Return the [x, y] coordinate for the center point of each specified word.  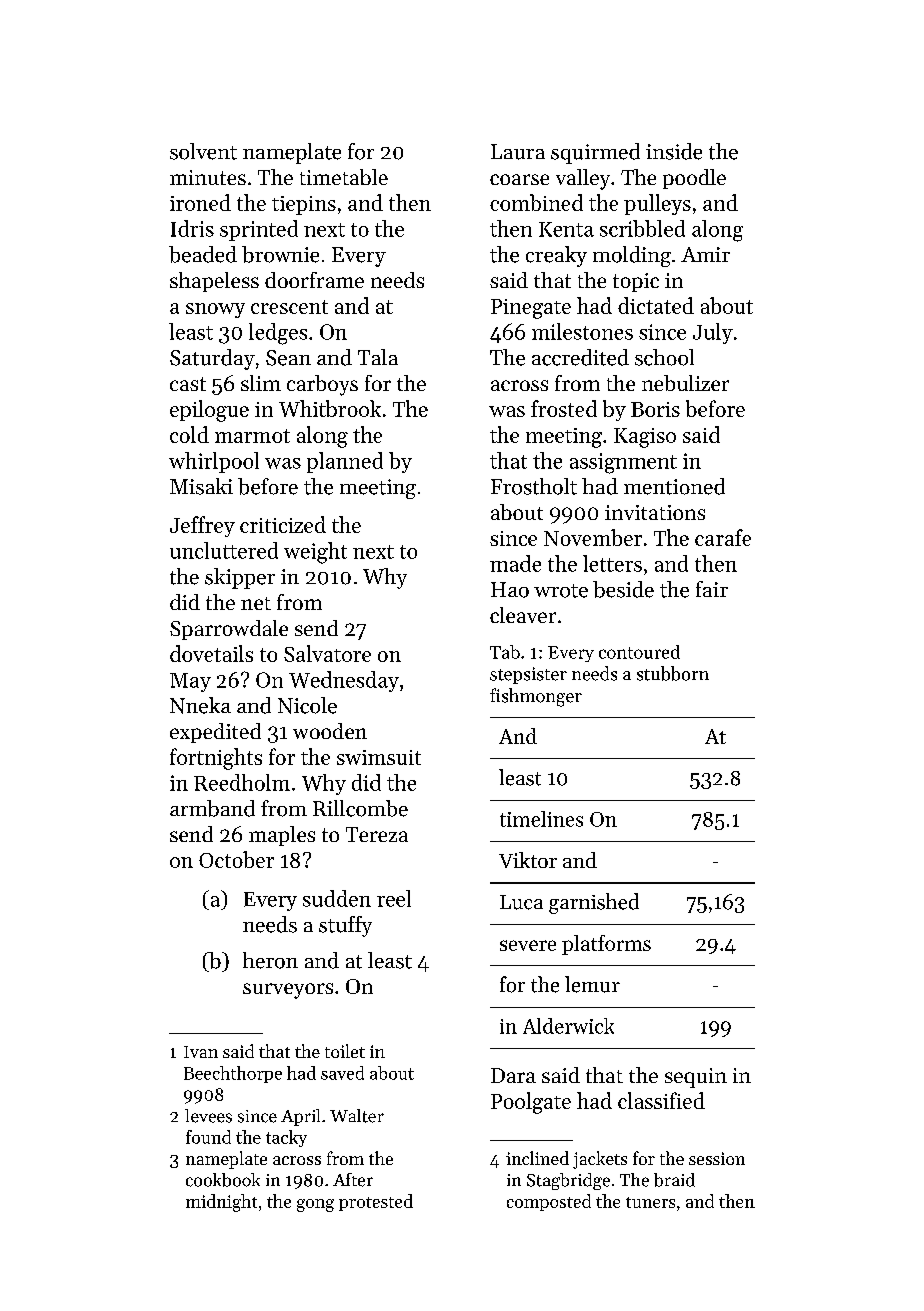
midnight [221, 1203]
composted [549, 1202]
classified [661, 1100]
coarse [519, 179]
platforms [606, 945]
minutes [208, 177]
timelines [541, 819]
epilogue [209, 411]
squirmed [595, 153]
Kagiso [645, 438]
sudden [337, 898]
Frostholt [534, 486]
